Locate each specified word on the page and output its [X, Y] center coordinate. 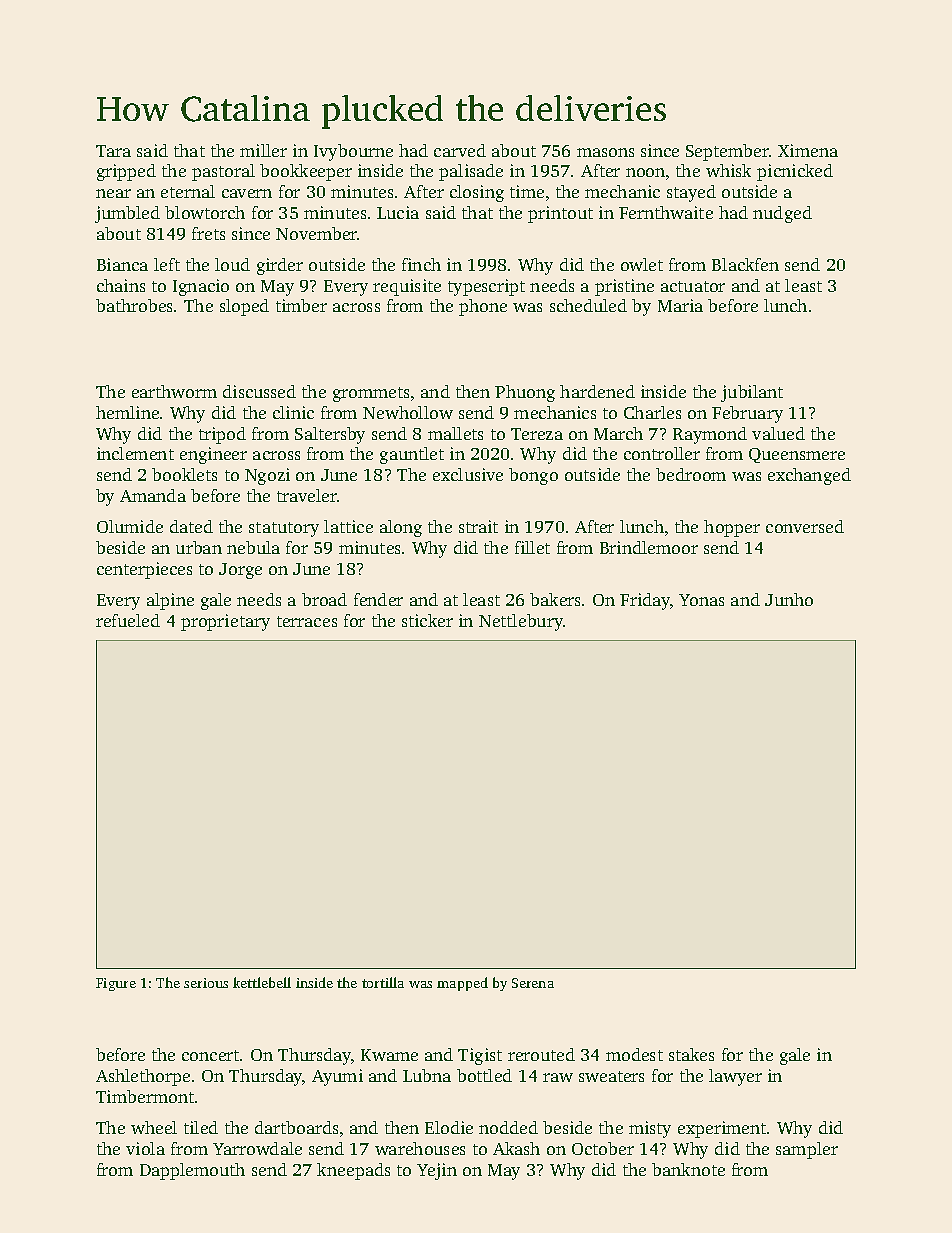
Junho [789, 599]
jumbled [127, 214]
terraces [307, 621]
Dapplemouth [192, 1171]
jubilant [752, 393]
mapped [462, 984]
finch [421, 264]
